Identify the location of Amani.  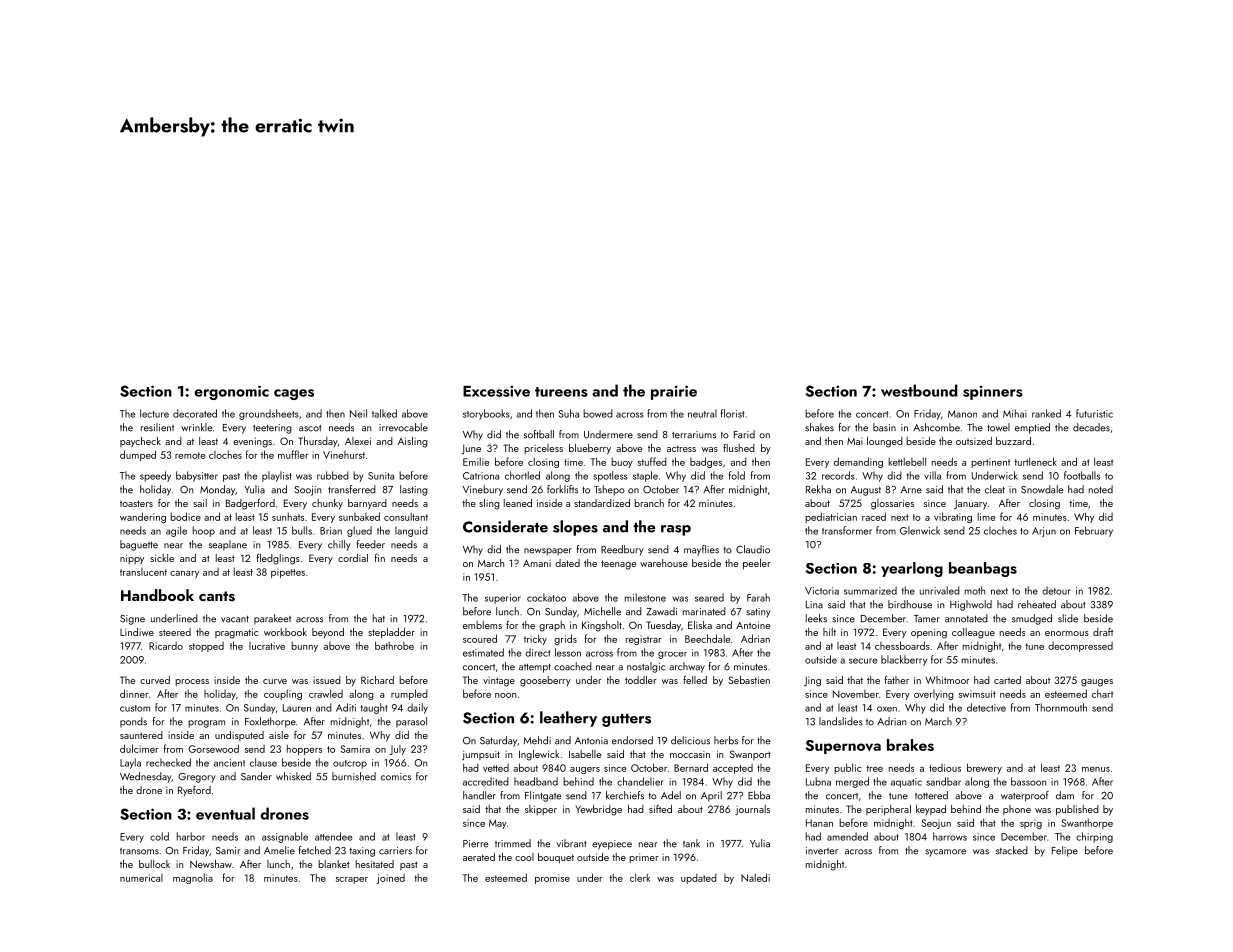
(537, 563).
